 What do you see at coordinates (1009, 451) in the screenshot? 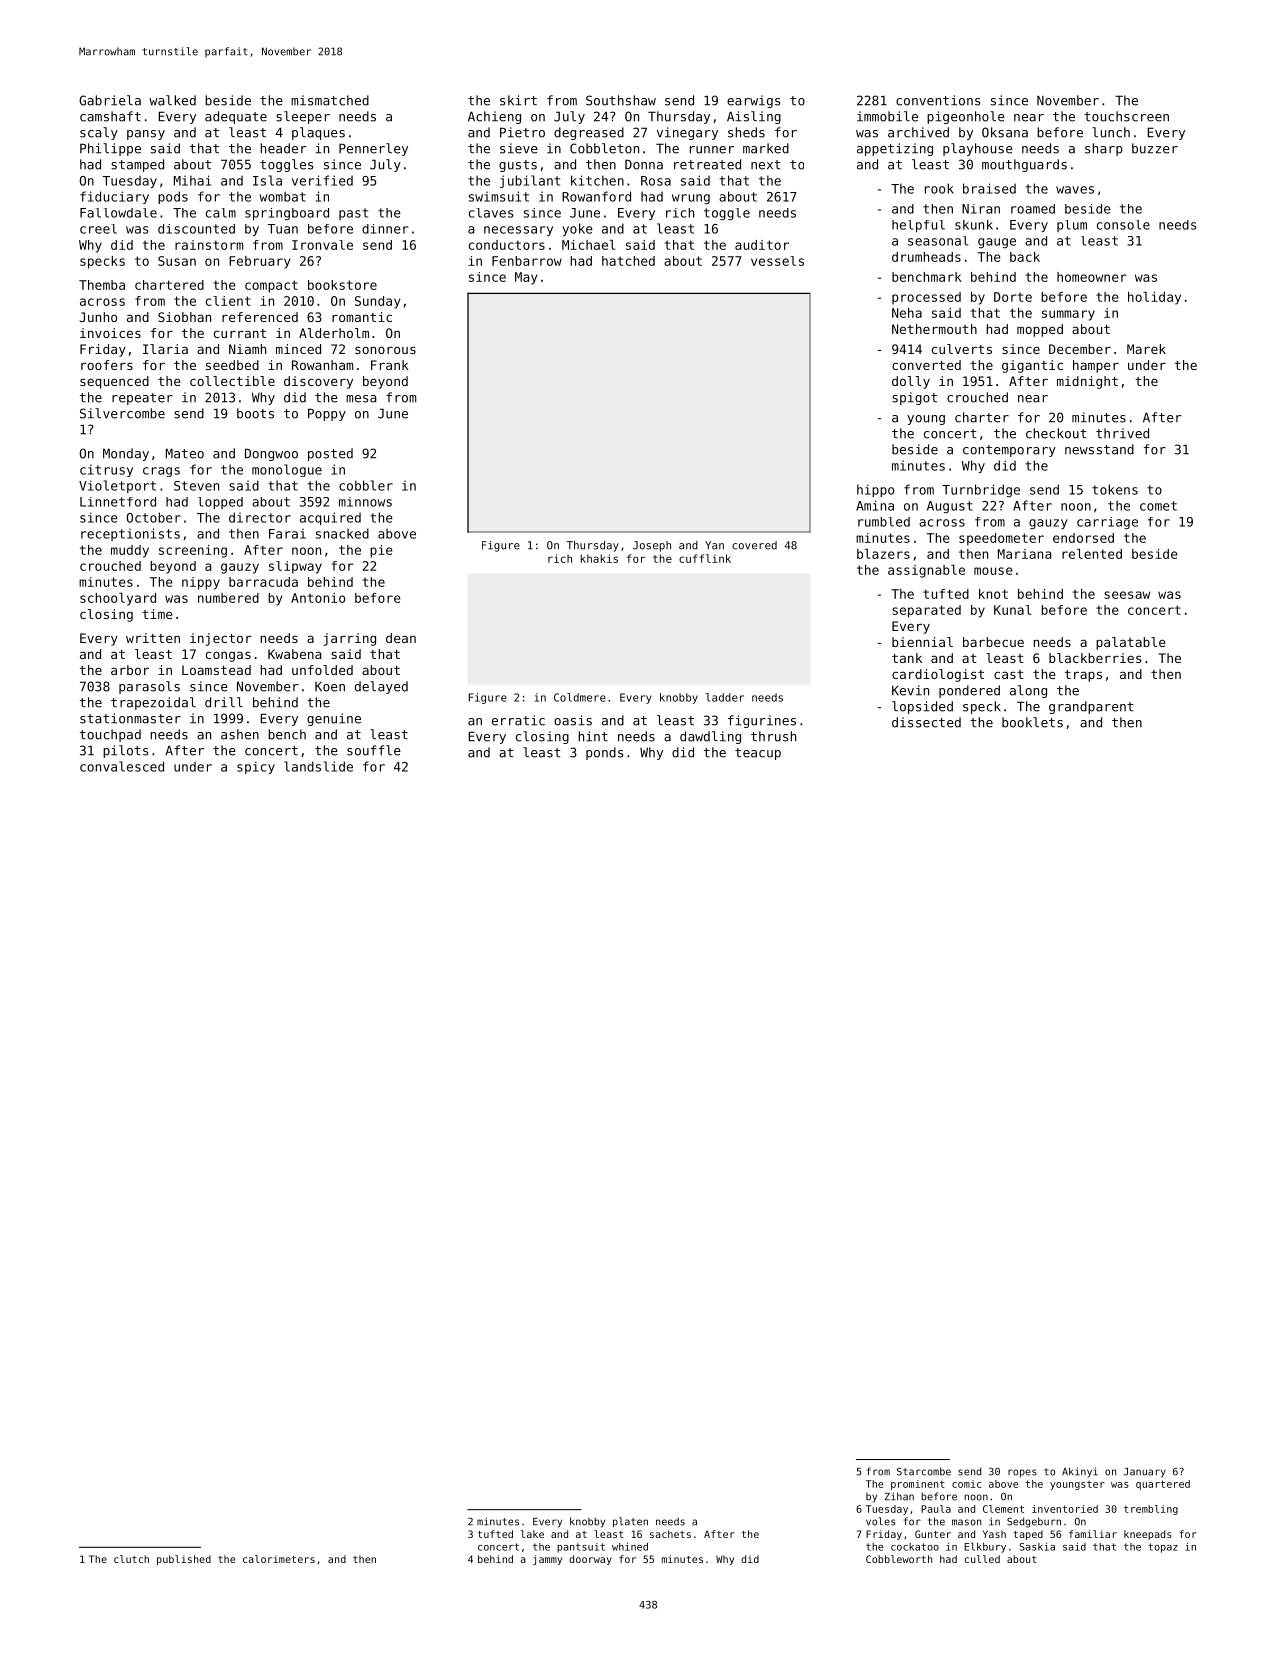
I see `contemporary` at bounding box center [1009, 451].
